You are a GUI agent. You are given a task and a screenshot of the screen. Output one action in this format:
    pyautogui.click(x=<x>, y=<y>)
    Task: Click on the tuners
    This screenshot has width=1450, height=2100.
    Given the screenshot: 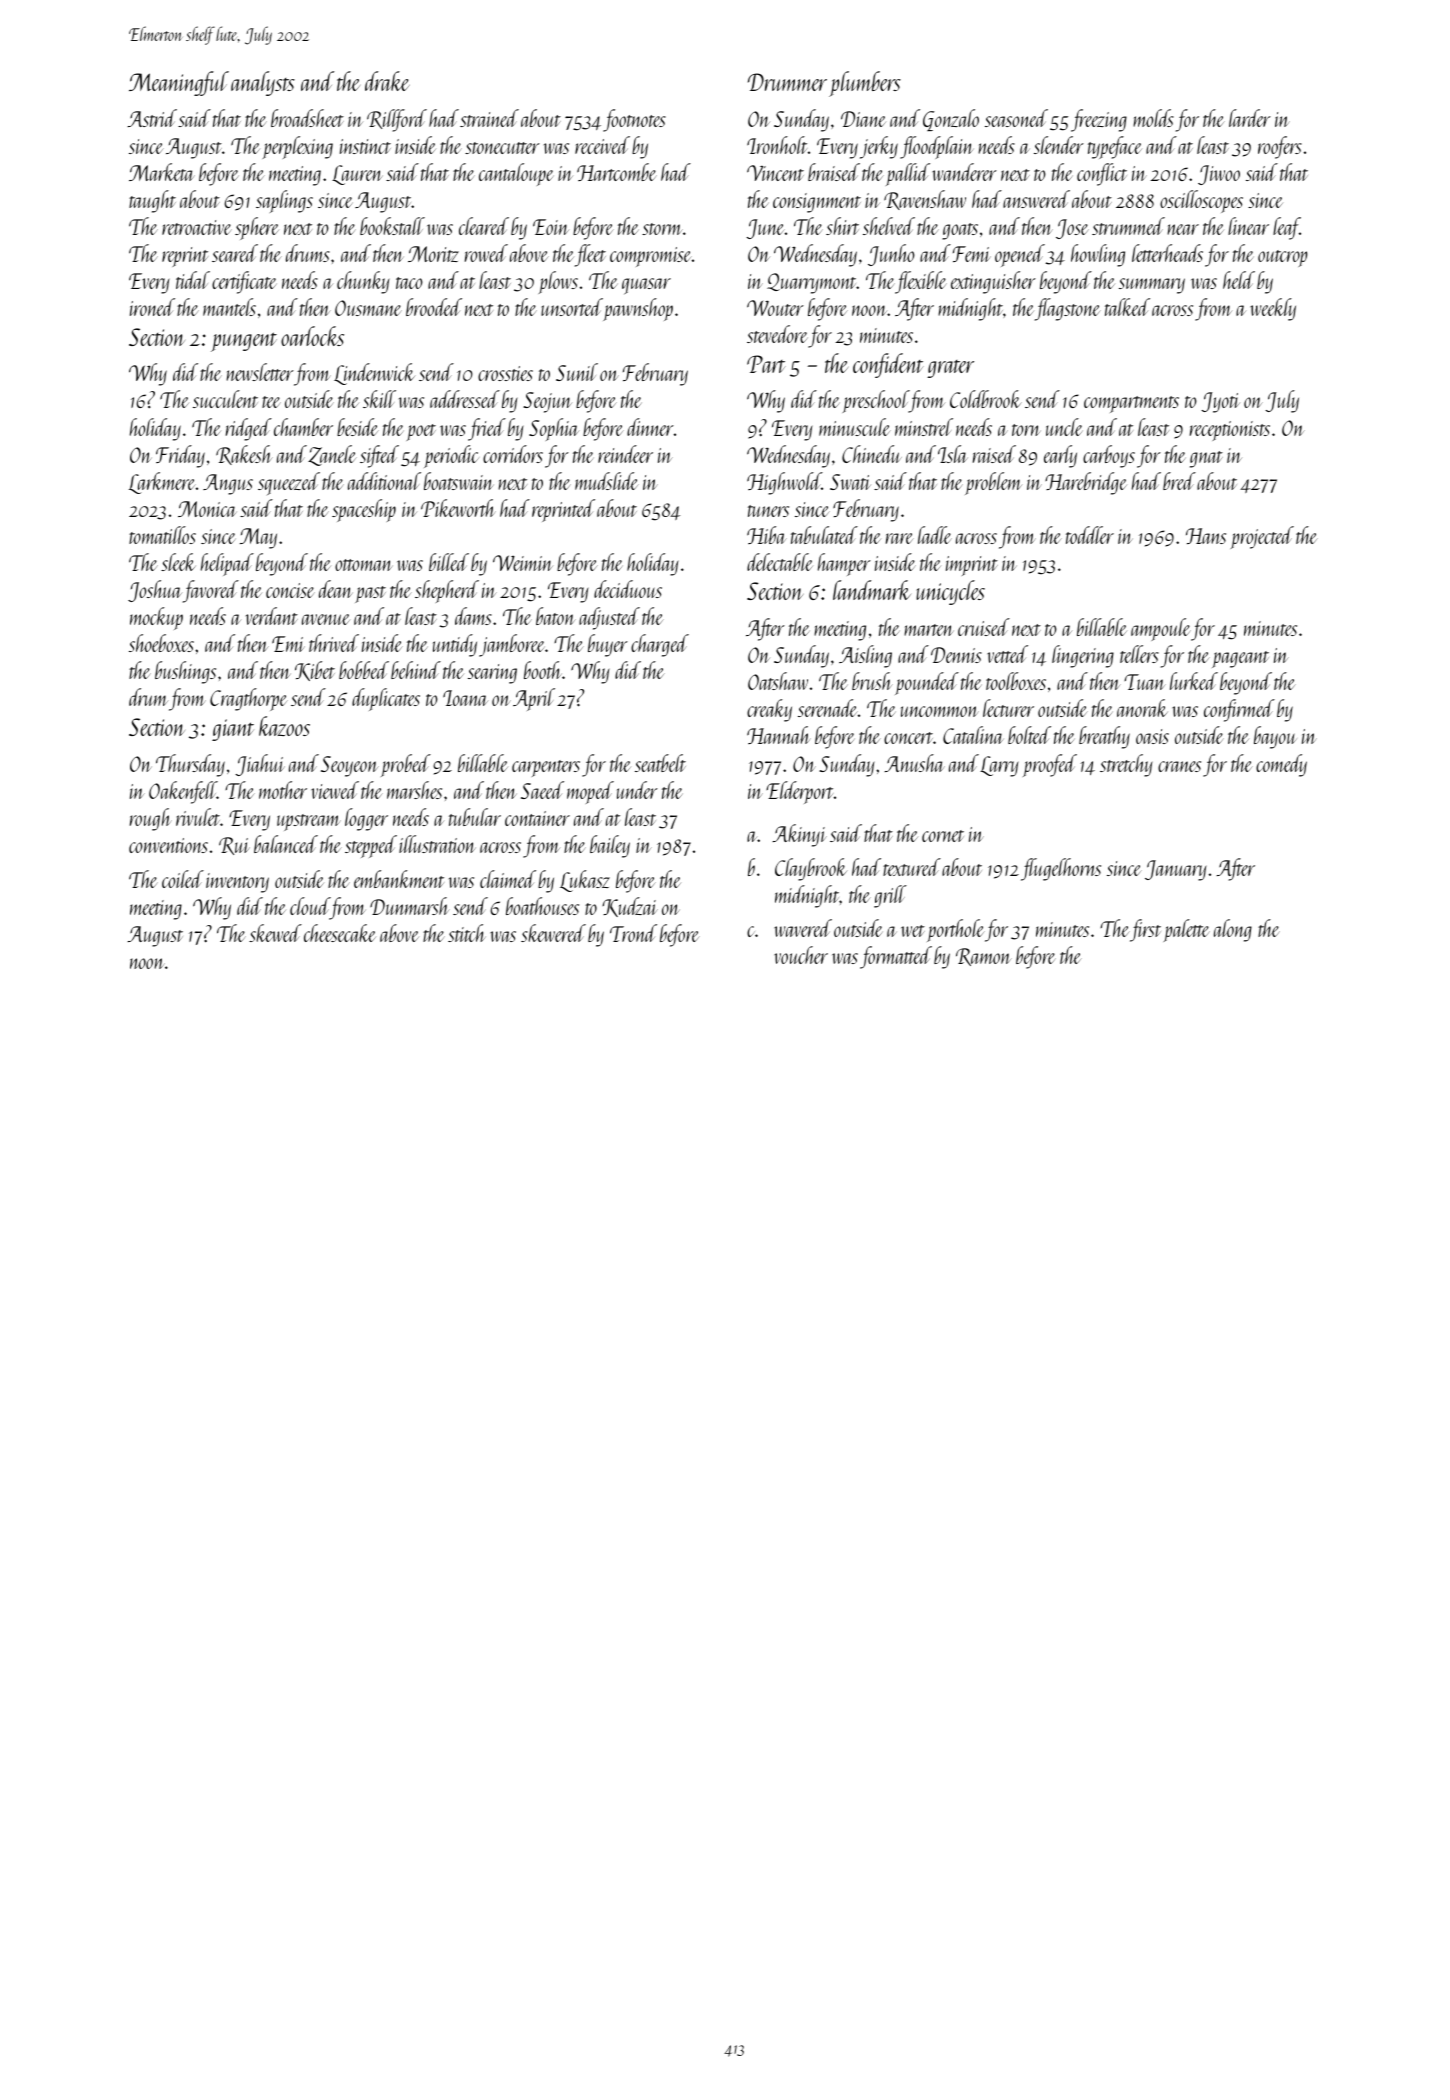 What is the action you would take?
    pyautogui.click(x=768, y=511)
